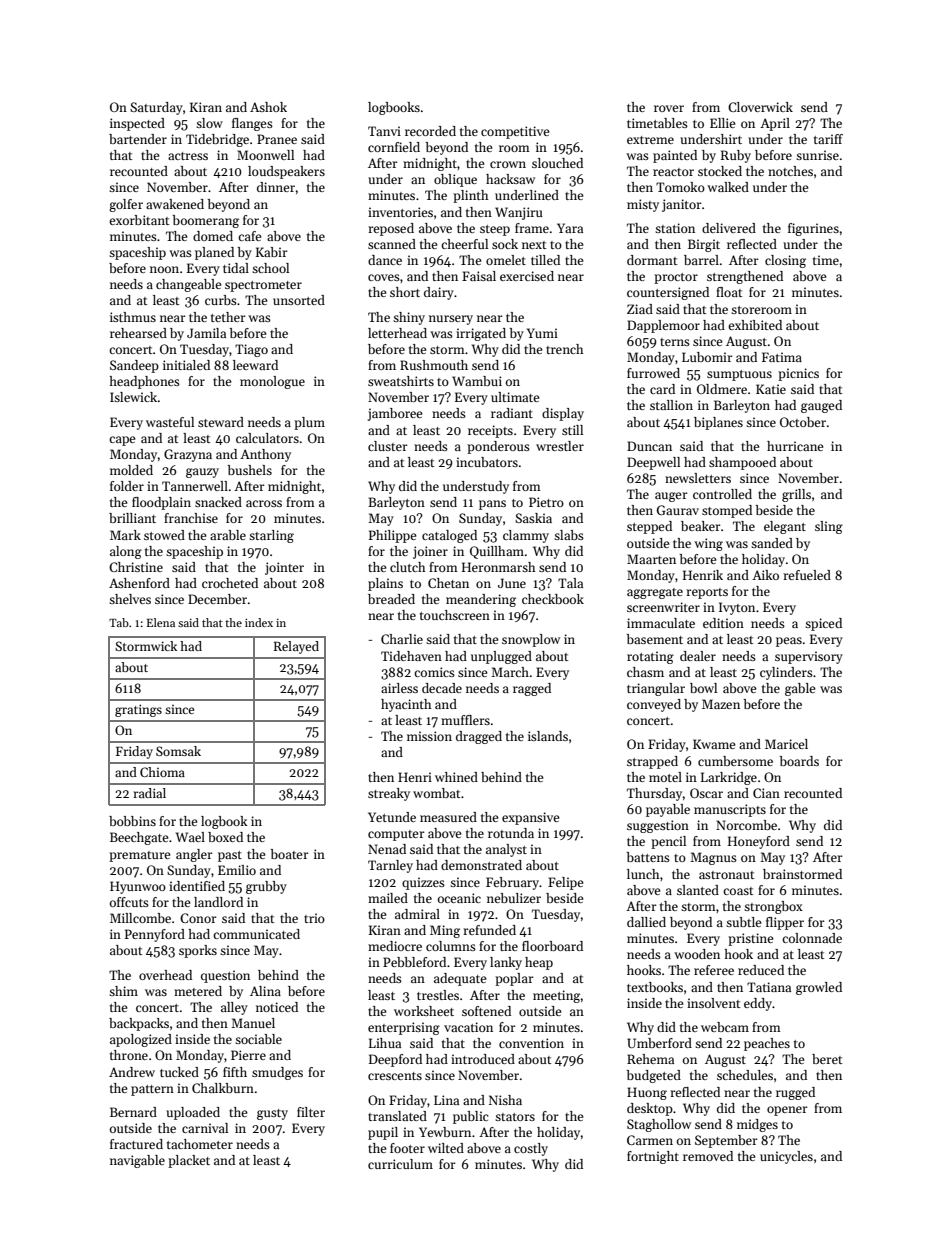  I want to click on peas, so click(789, 642).
